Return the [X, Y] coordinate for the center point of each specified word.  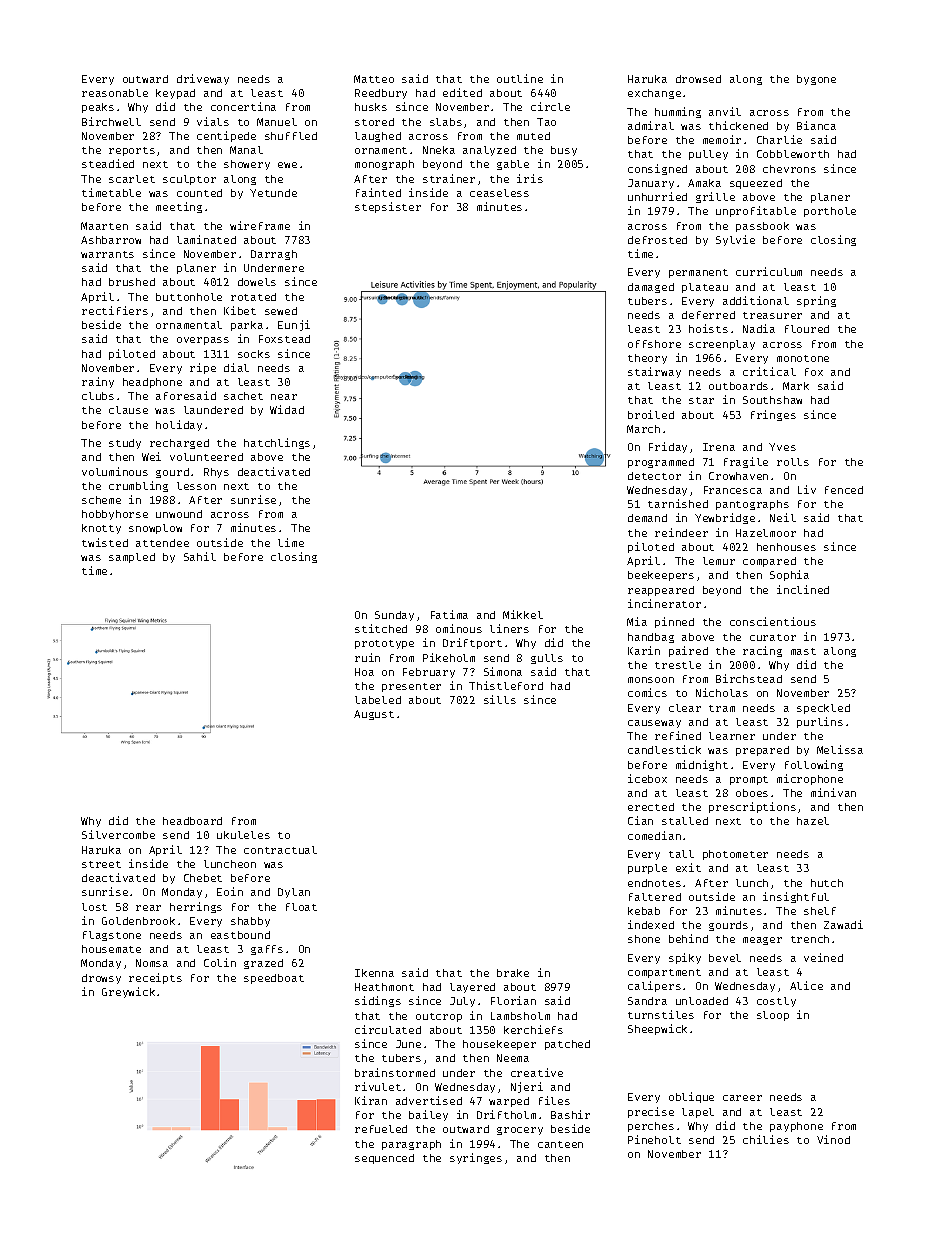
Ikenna [374, 973]
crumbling [138, 486]
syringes [476, 1158]
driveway [203, 79]
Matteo [374, 79]
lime [291, 542]
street [101, 864]
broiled [651, 414]
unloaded [702, 1001]
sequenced [384, 1159]
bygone [816, 80]
